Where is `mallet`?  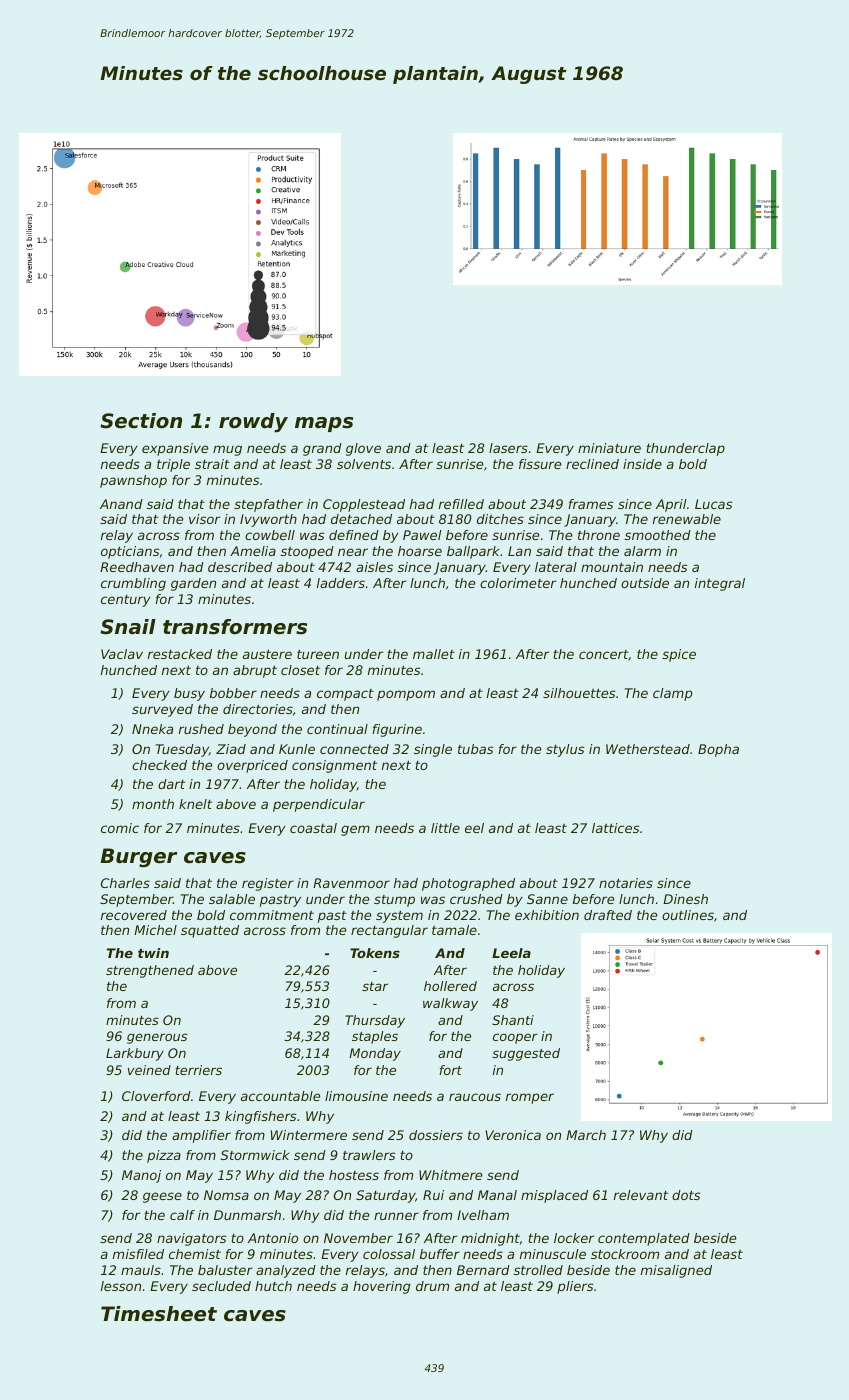 mallet is located at coordinates (434, 654).
